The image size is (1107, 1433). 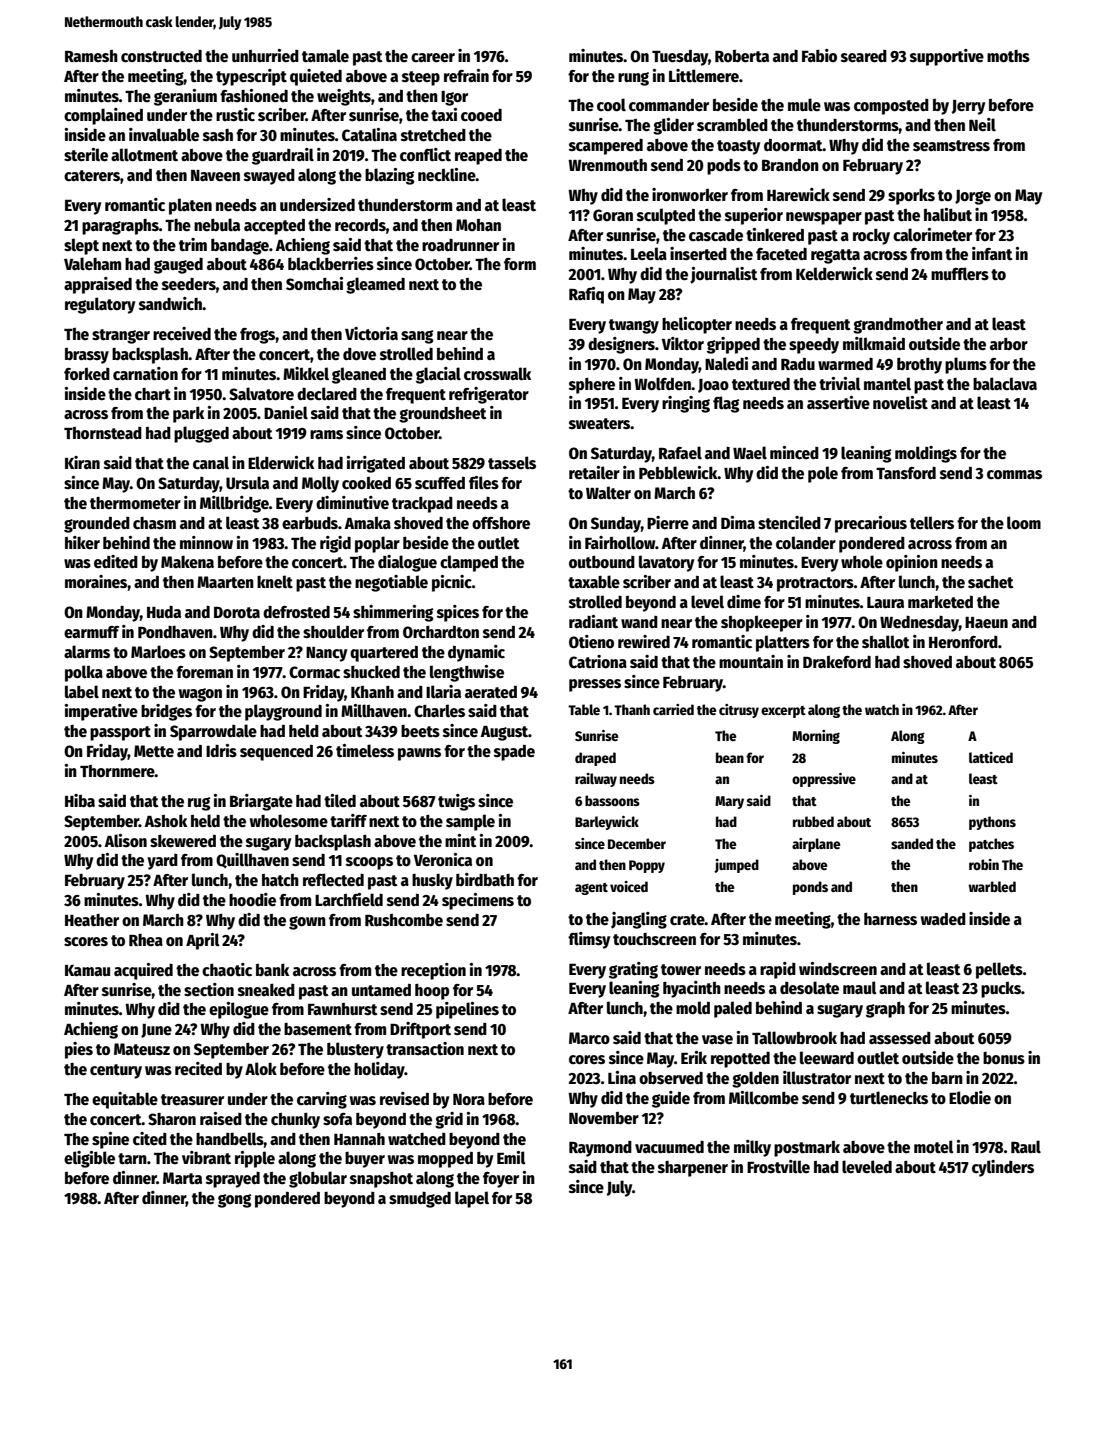 I want to click on composted, so click(x=891, y=107).
